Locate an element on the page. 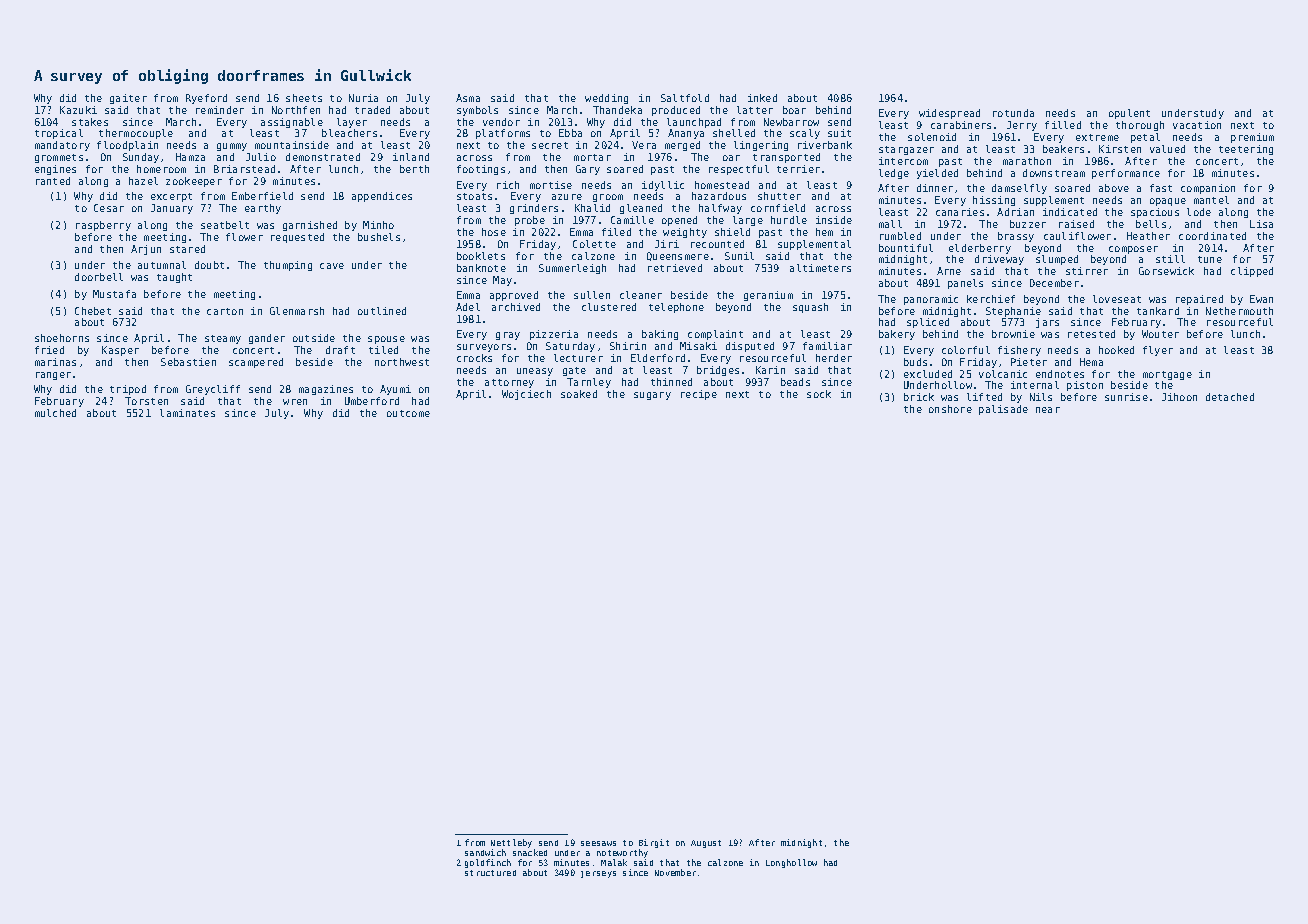 This document has height=924, width=1308. detached is located at coordinates (1230, 397).
